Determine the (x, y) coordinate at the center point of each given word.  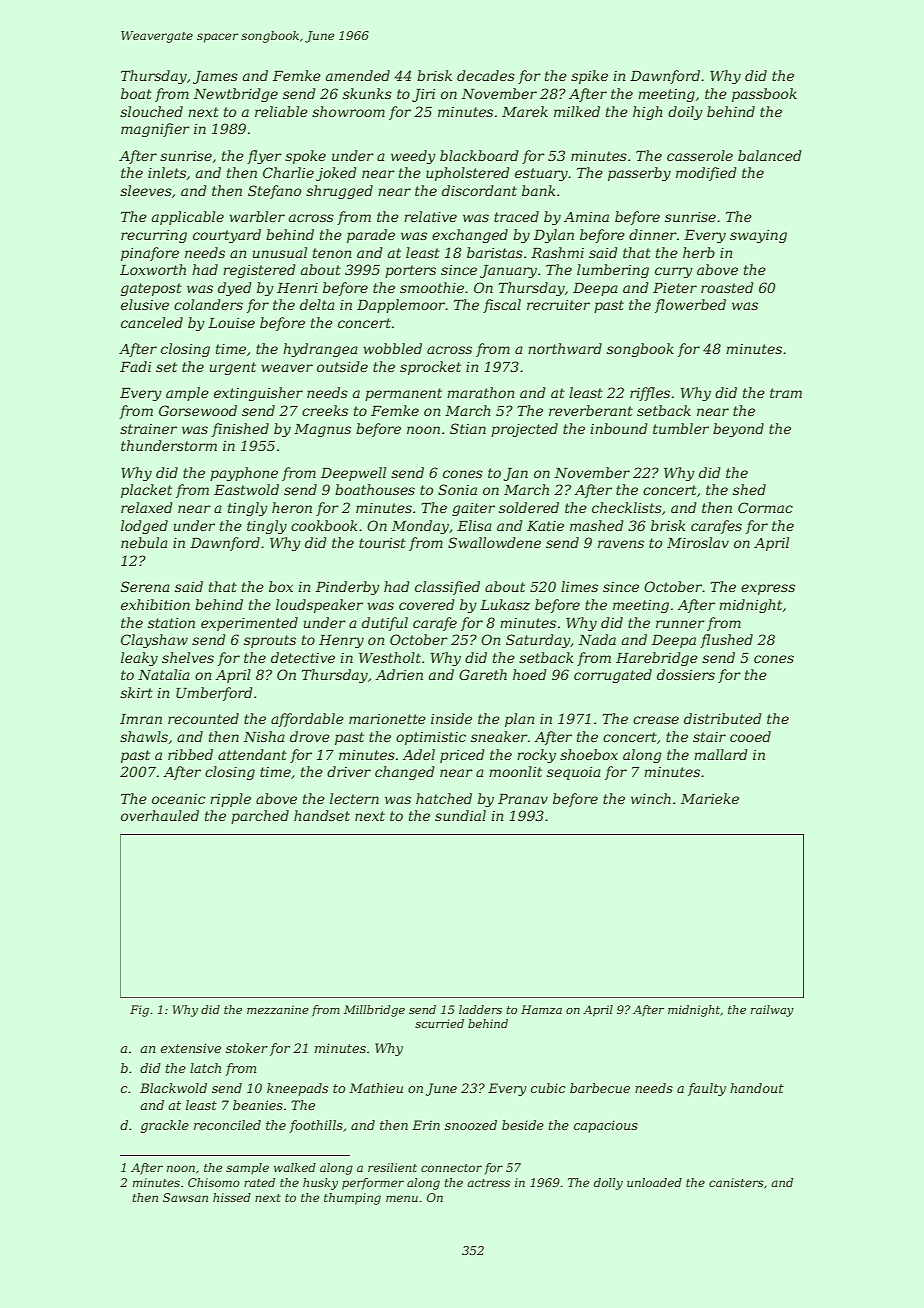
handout (757, 1088)
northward (565, 348)
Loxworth (153, 269)
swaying (758, 236)
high (648, 113)
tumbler (681, 428)
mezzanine (278, 1009)
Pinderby (348, 588)
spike (589, 77)
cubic (548, 1088)
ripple (230, 800)
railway (772, 1011)
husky (320, 1184)
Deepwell (353, 474)
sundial (460, 815)
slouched (151, 111)
